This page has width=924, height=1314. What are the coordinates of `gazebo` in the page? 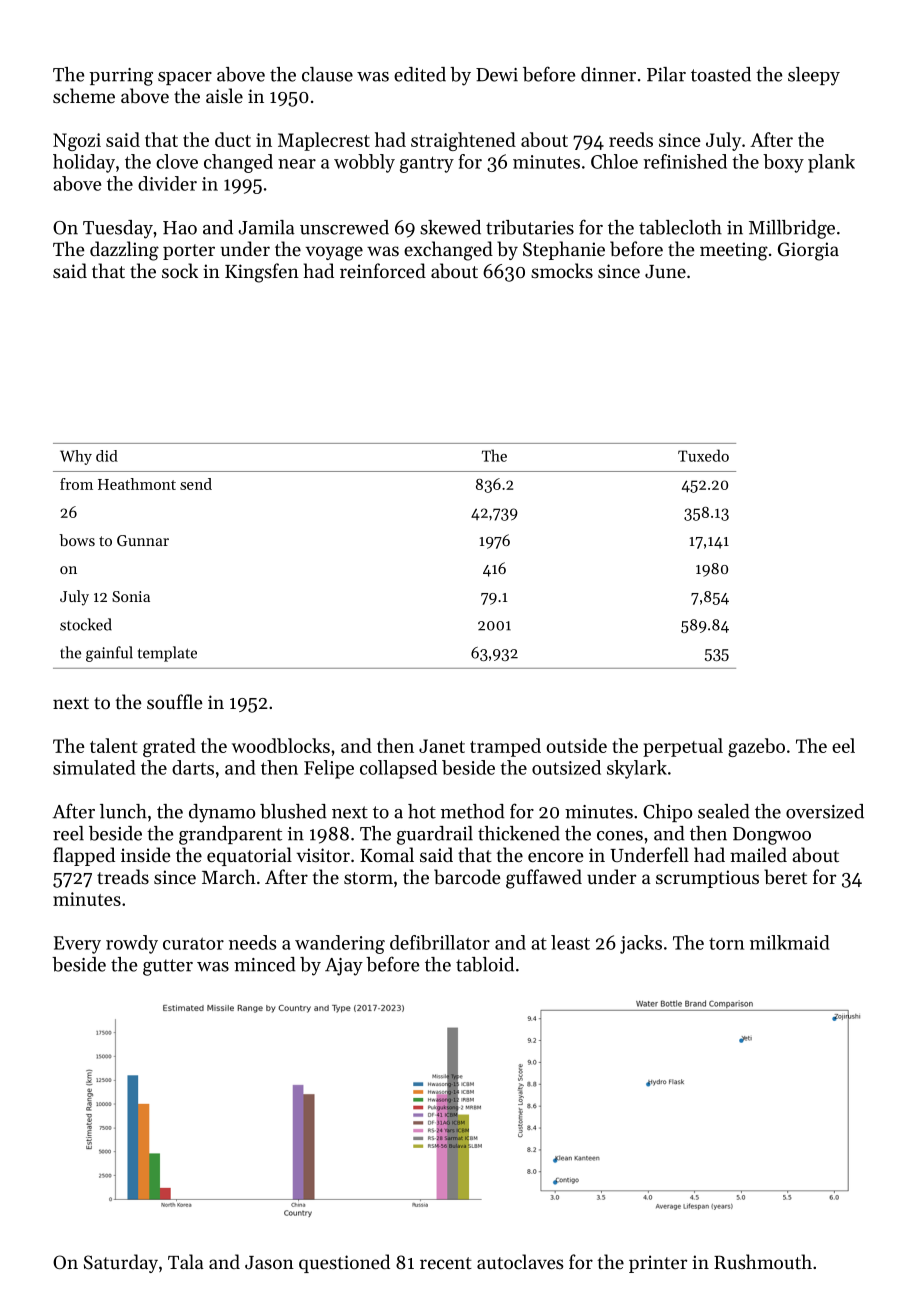 It's located at (756, 747).
